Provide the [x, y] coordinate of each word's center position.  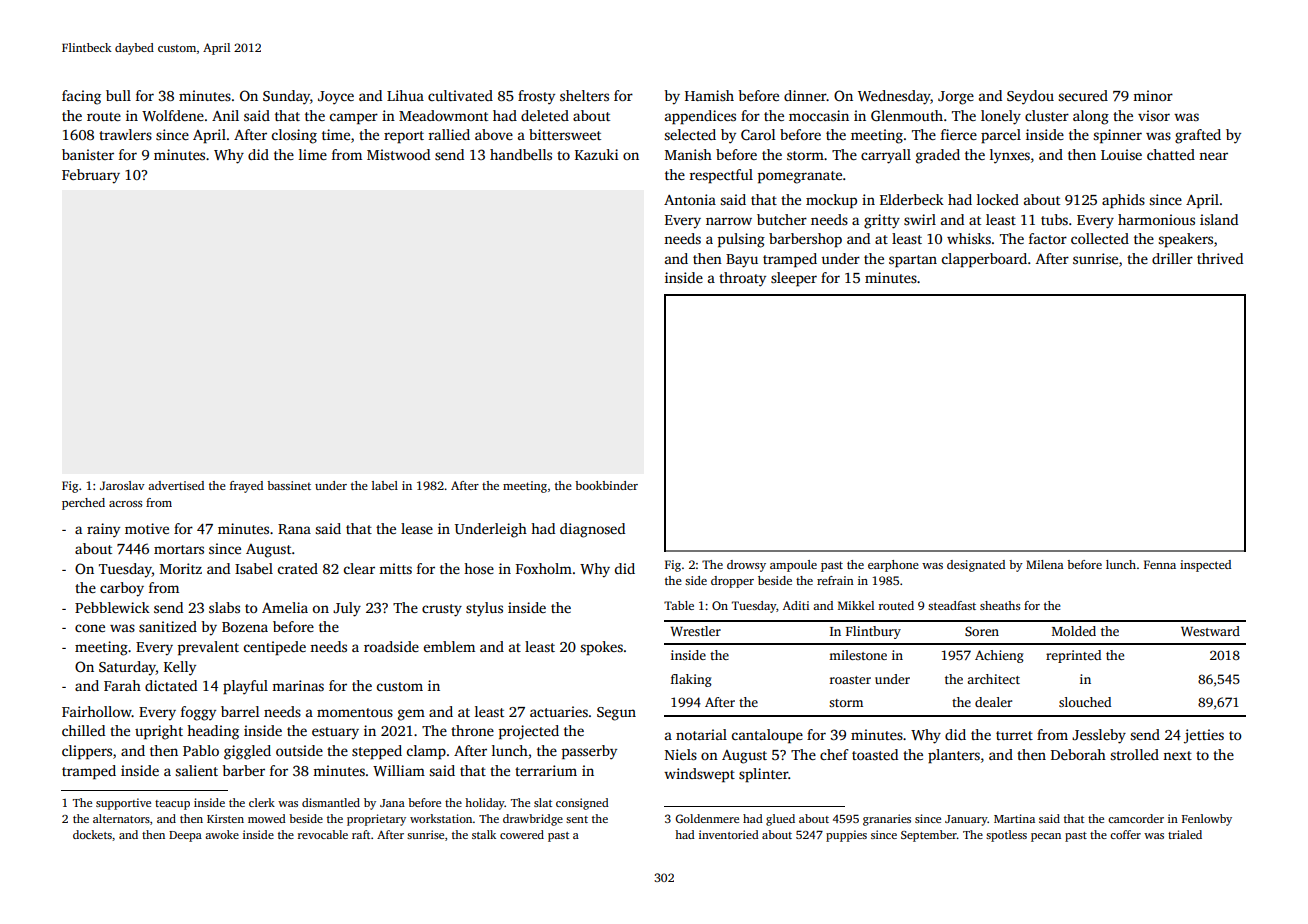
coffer [1125, 834]
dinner [805, 95]
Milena [1045, 564]
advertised [176, 485]
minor [1153, 95]
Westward [1210, 631]
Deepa [185, 836]
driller [1172, 258]
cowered [522, 834]
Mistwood [398, 154]
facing [81, 97]
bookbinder [606, 485]
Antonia [690, 199]
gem [411, 715]
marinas [298, 685]
